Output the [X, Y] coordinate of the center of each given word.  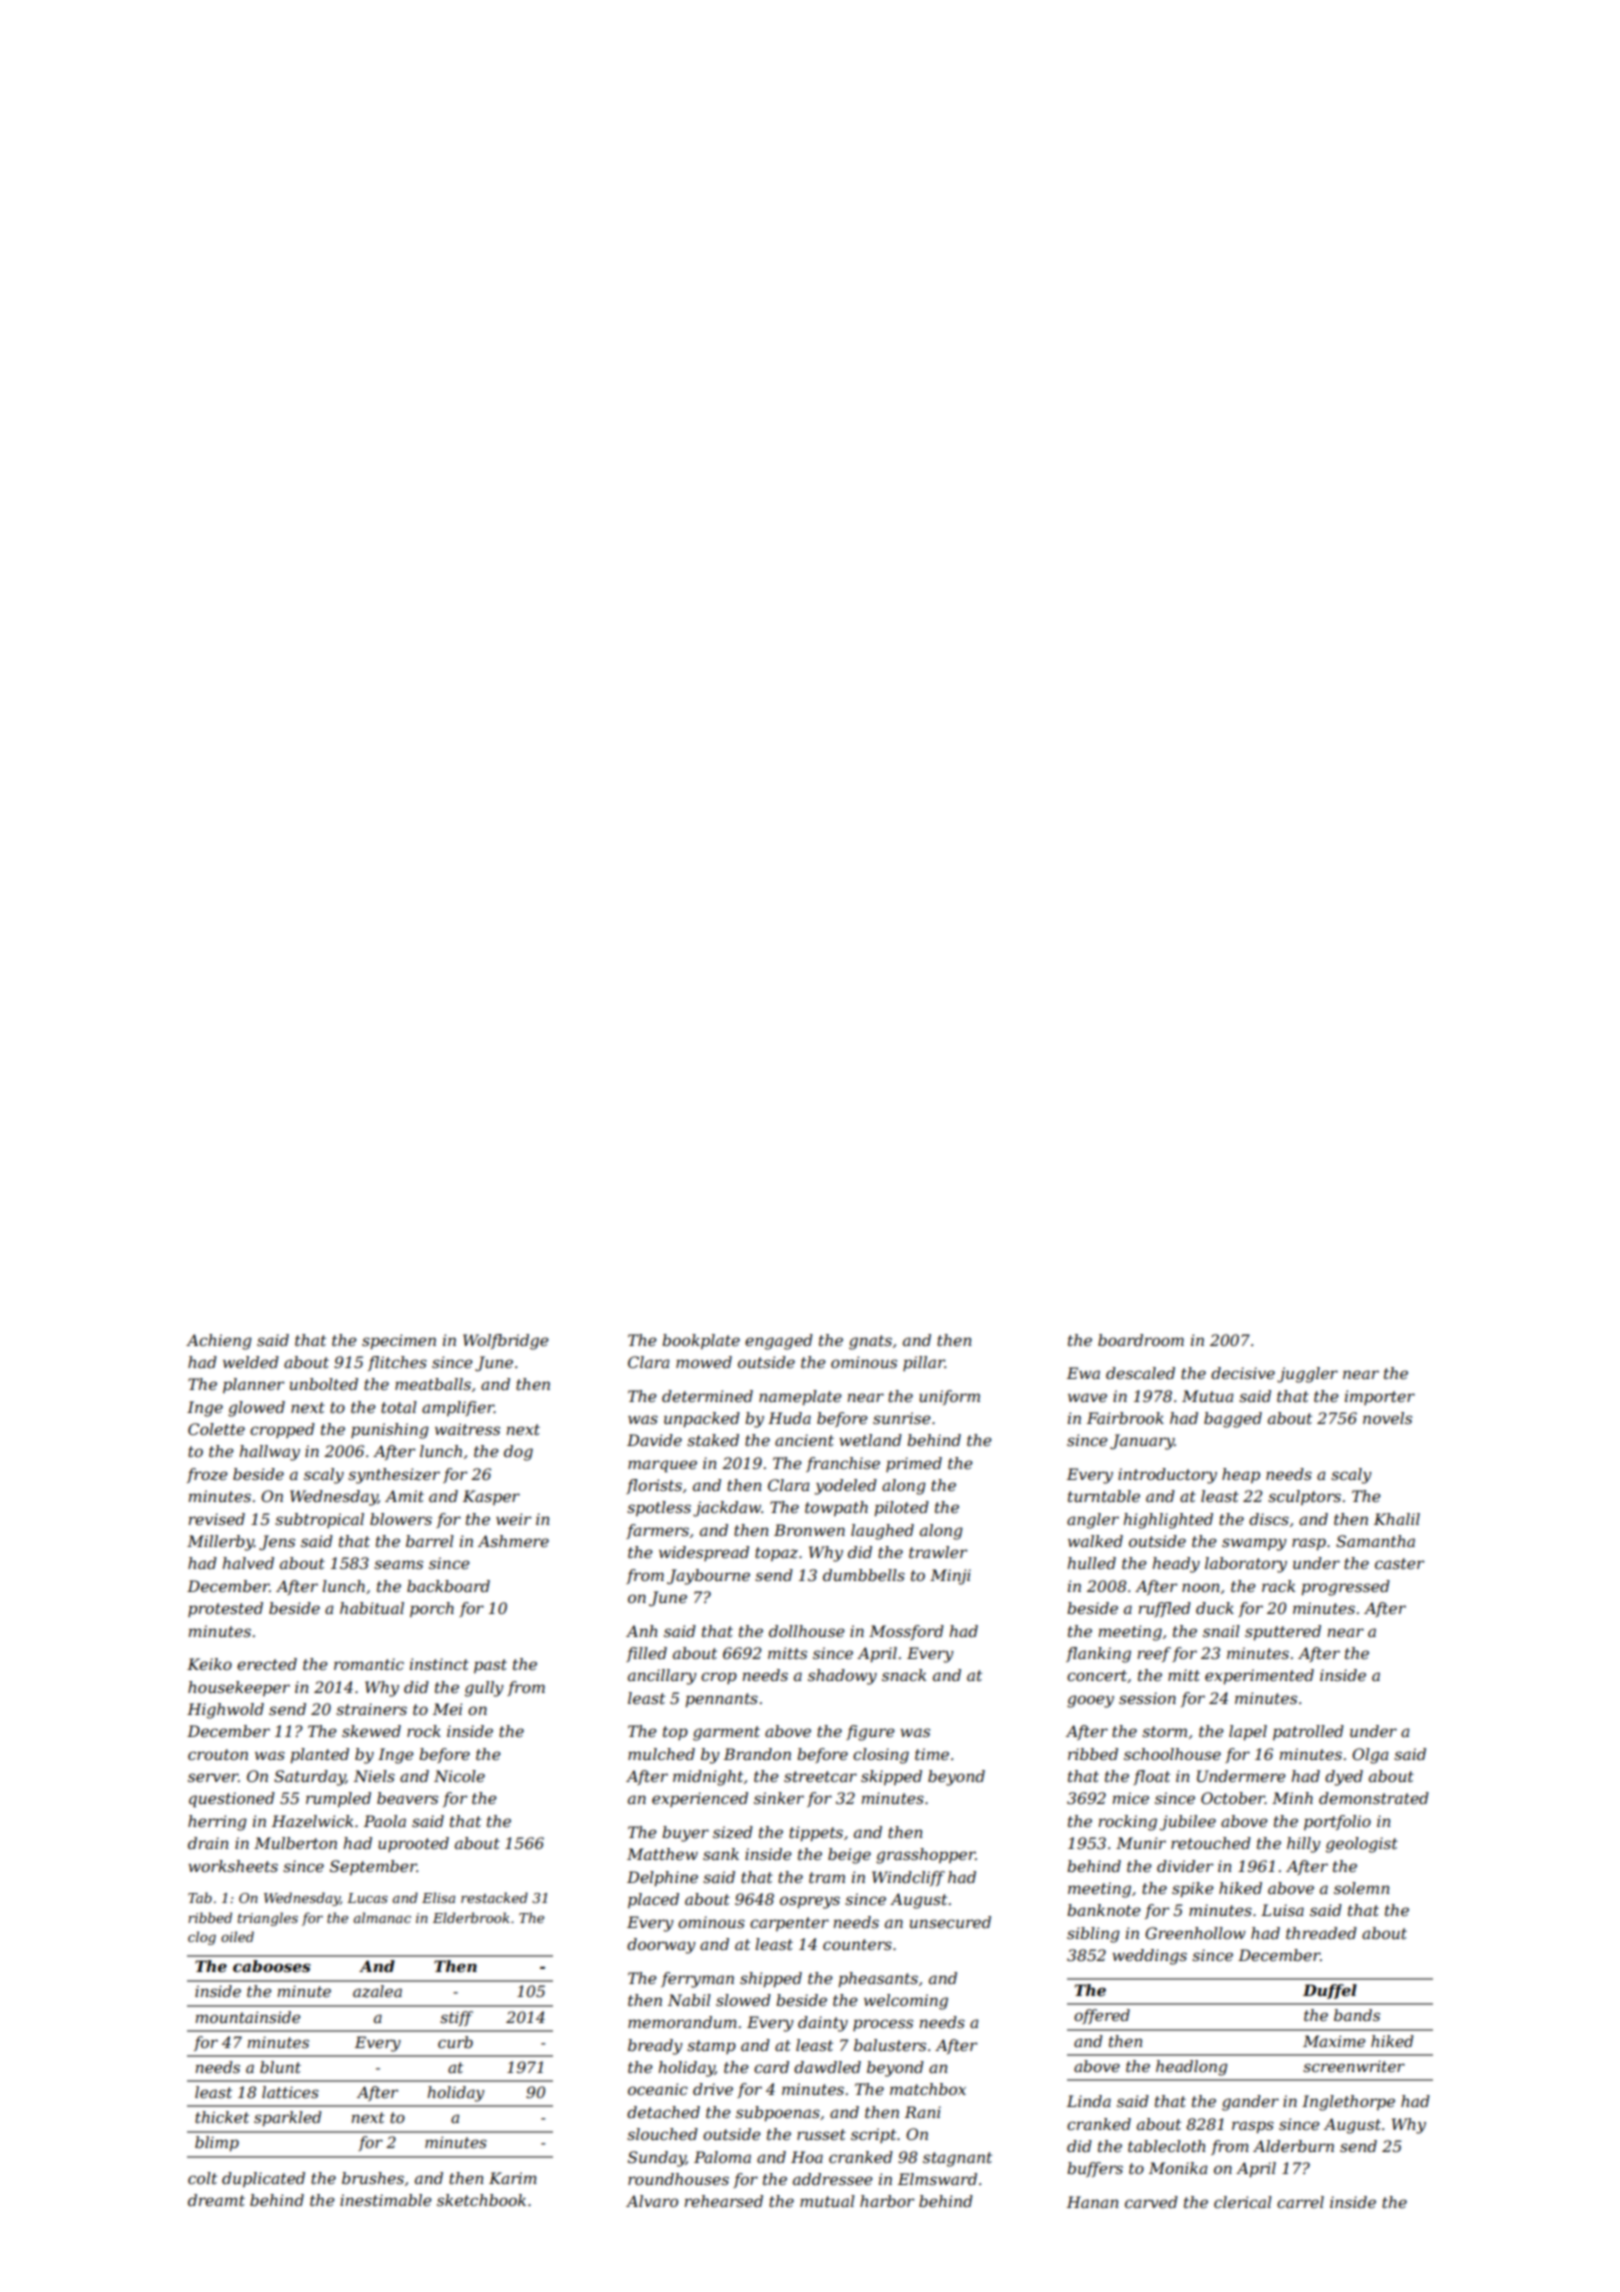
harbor [887, 2201]
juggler [1307, 1375]
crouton [218, 1754]
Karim [513, 2178]
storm [1164, 1731]
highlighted [1168, 1521]
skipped [891, 1777]
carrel [1300, 2202]
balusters [890, 2045]
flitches [397, 1363]
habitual [372, 1608]
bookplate [701, 1341]
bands [1357, 2015]
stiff [456, 2018]
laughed [882, 1532]
